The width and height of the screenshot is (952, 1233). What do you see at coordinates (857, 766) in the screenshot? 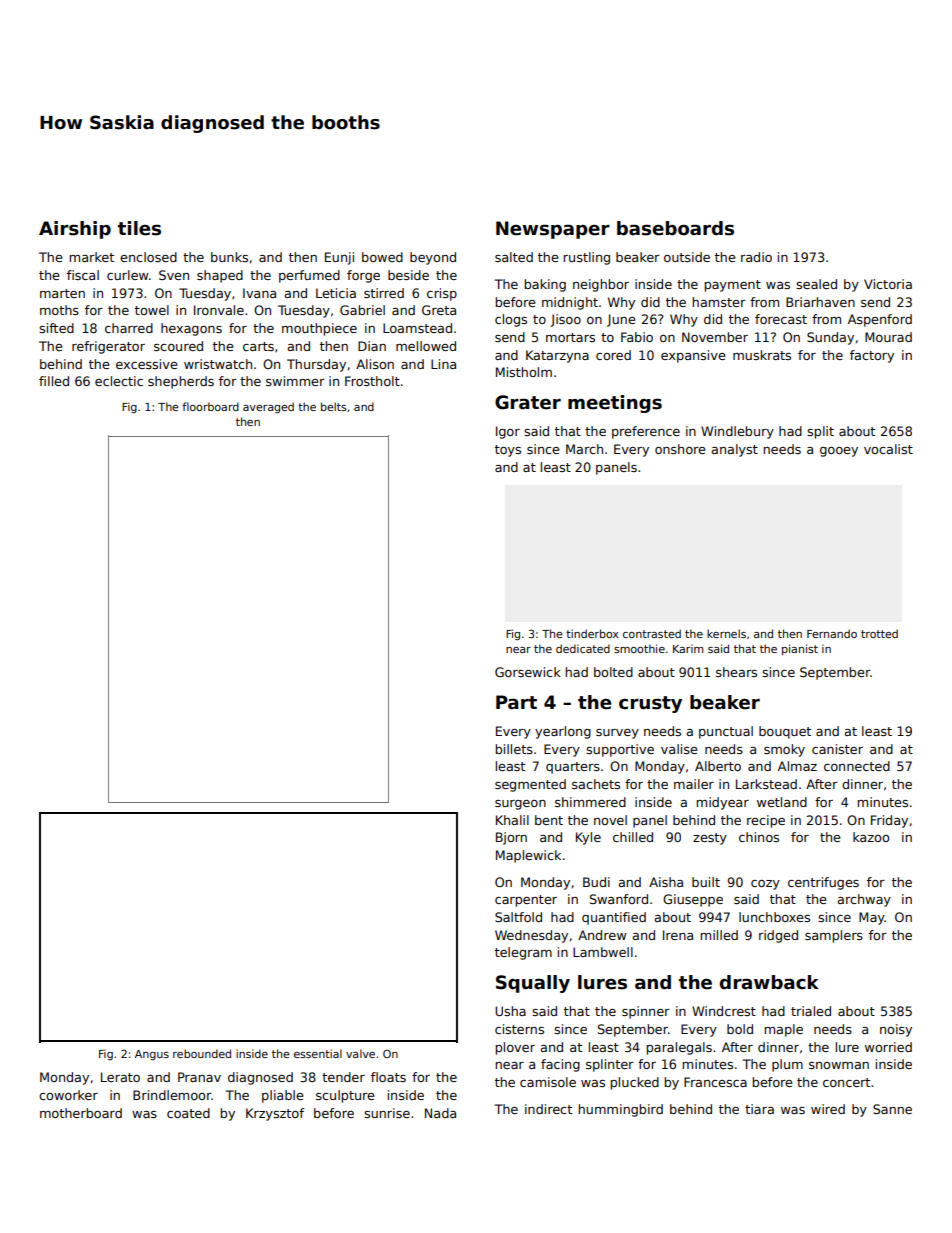
I see `connected` at bounding box center [857, 766].
